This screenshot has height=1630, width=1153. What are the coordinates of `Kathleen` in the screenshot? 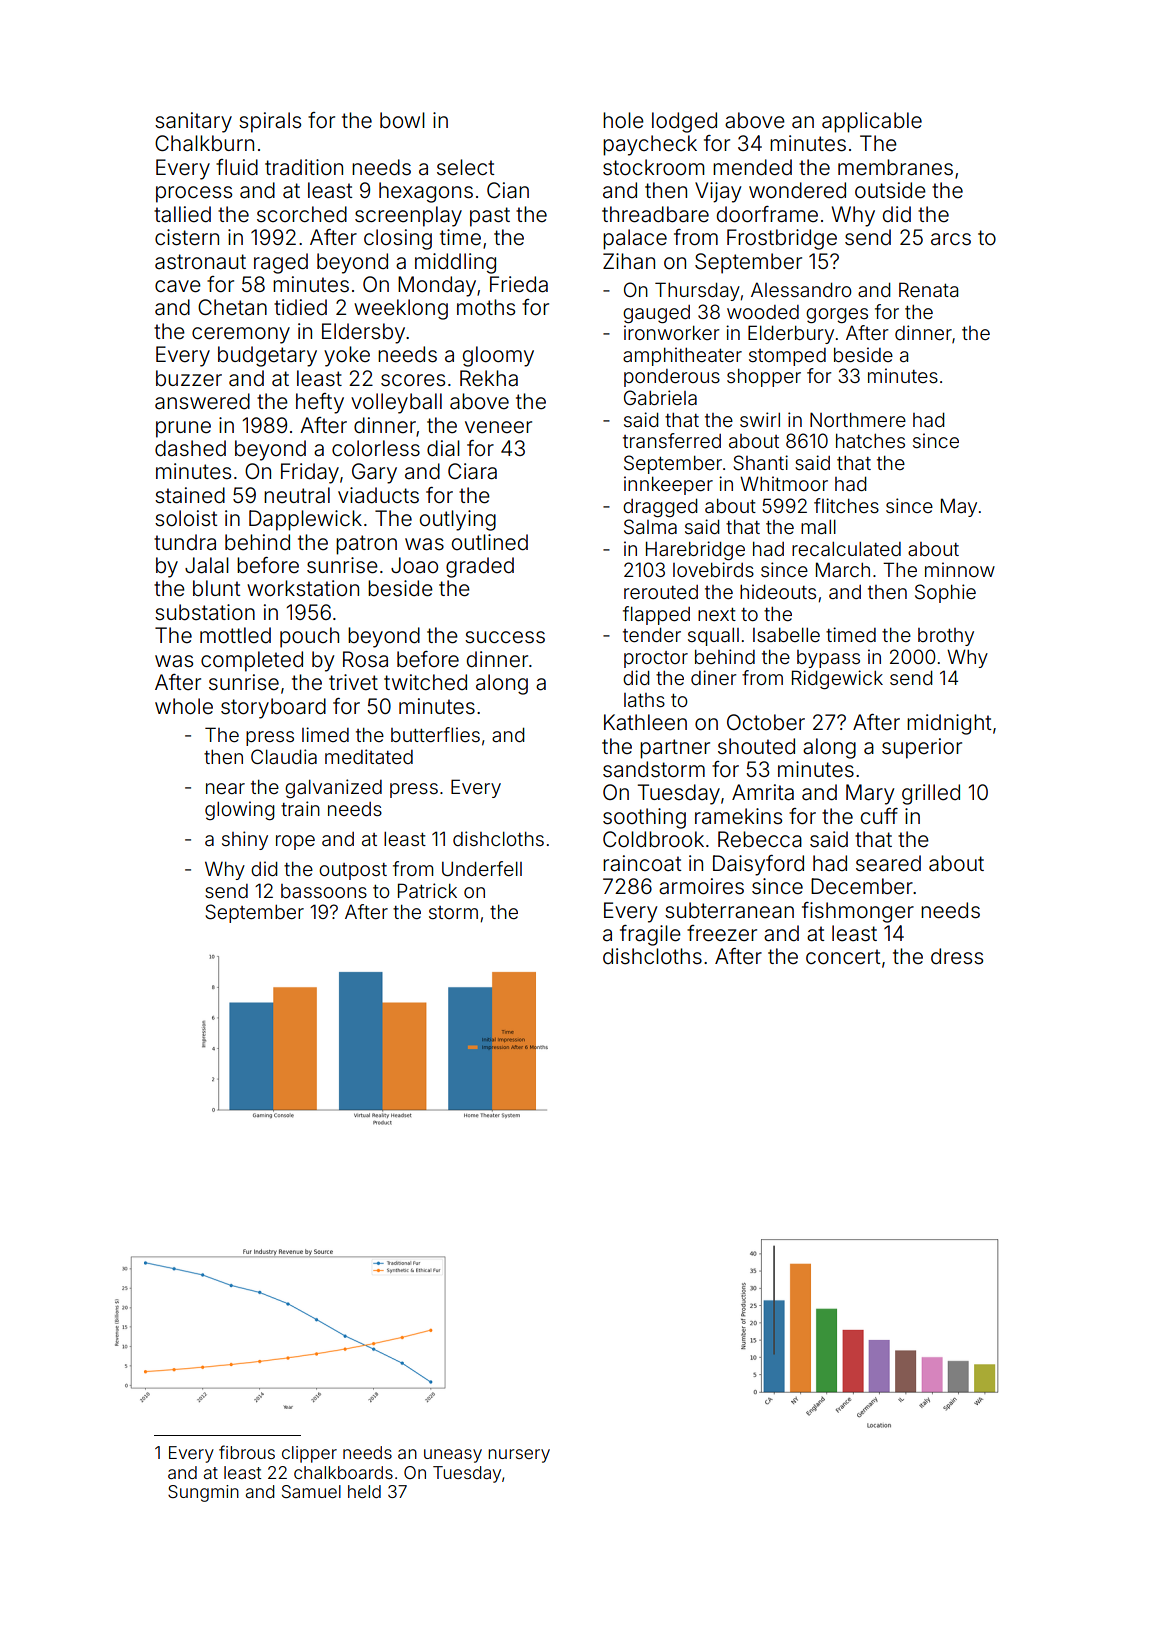 It's located at (645, 722).
